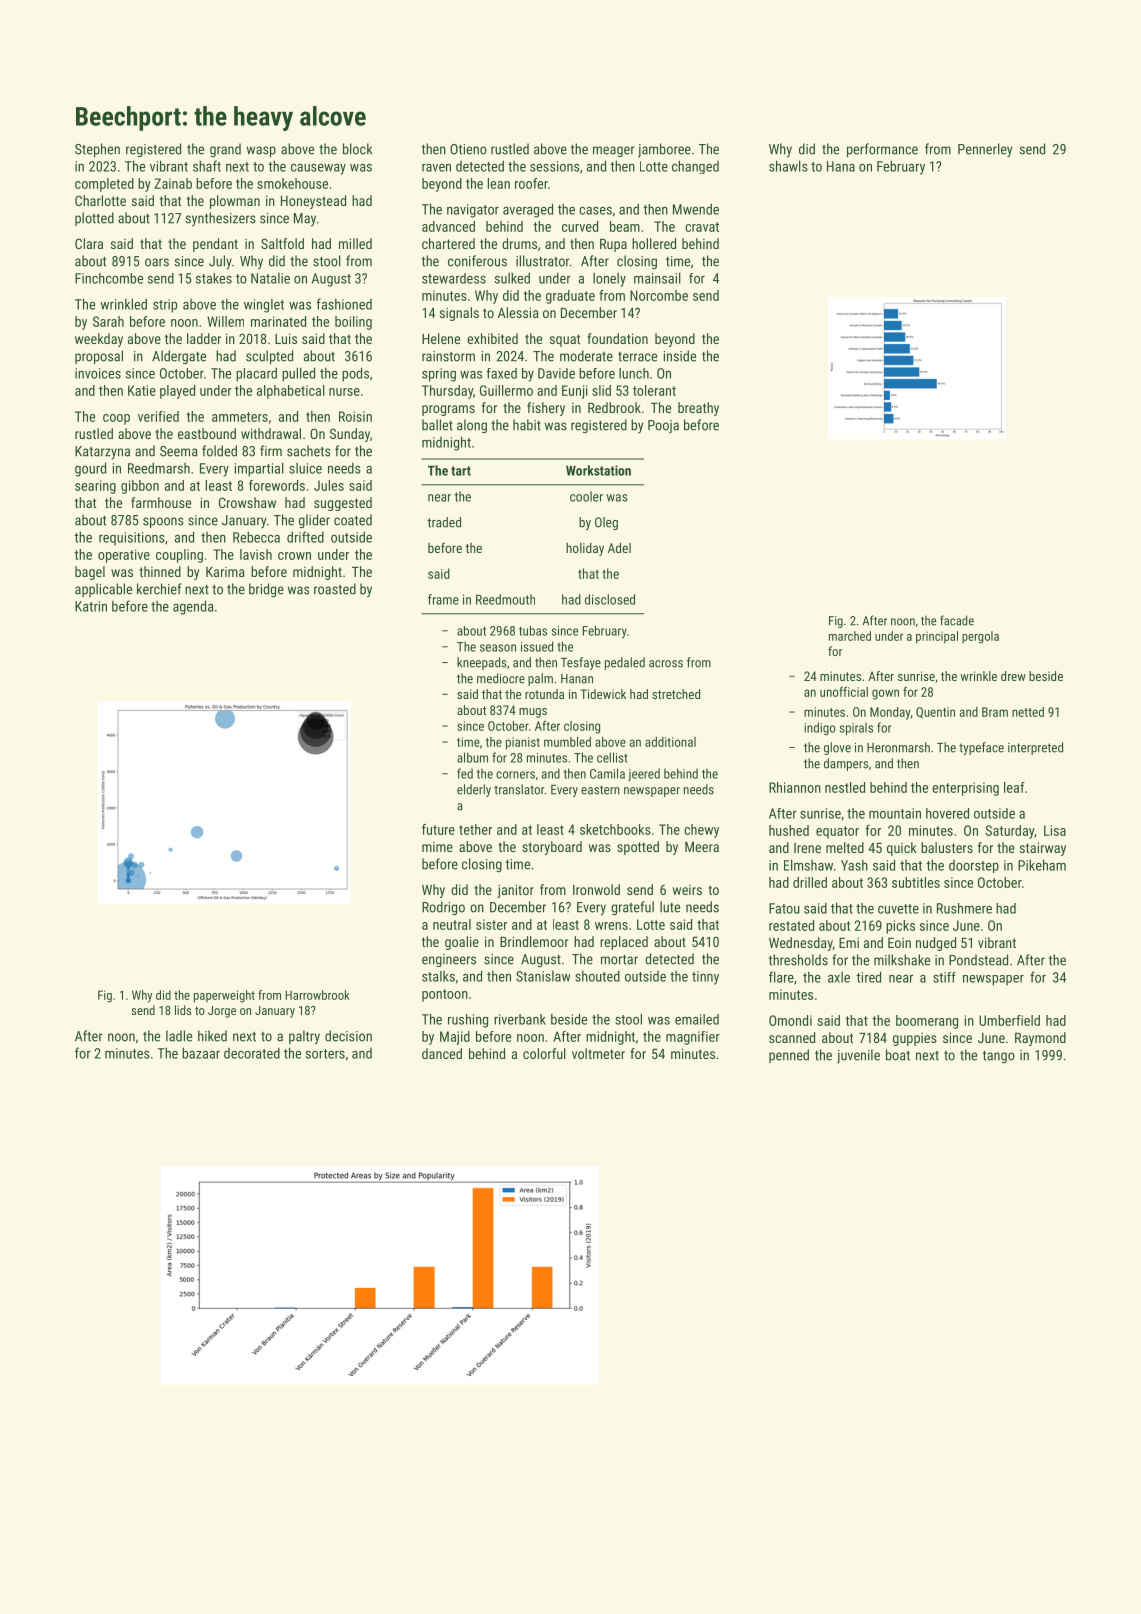  What do you see at coordinates (882, 150) in the screenshot?
I see `performance` at bounding box center [882, 150].
